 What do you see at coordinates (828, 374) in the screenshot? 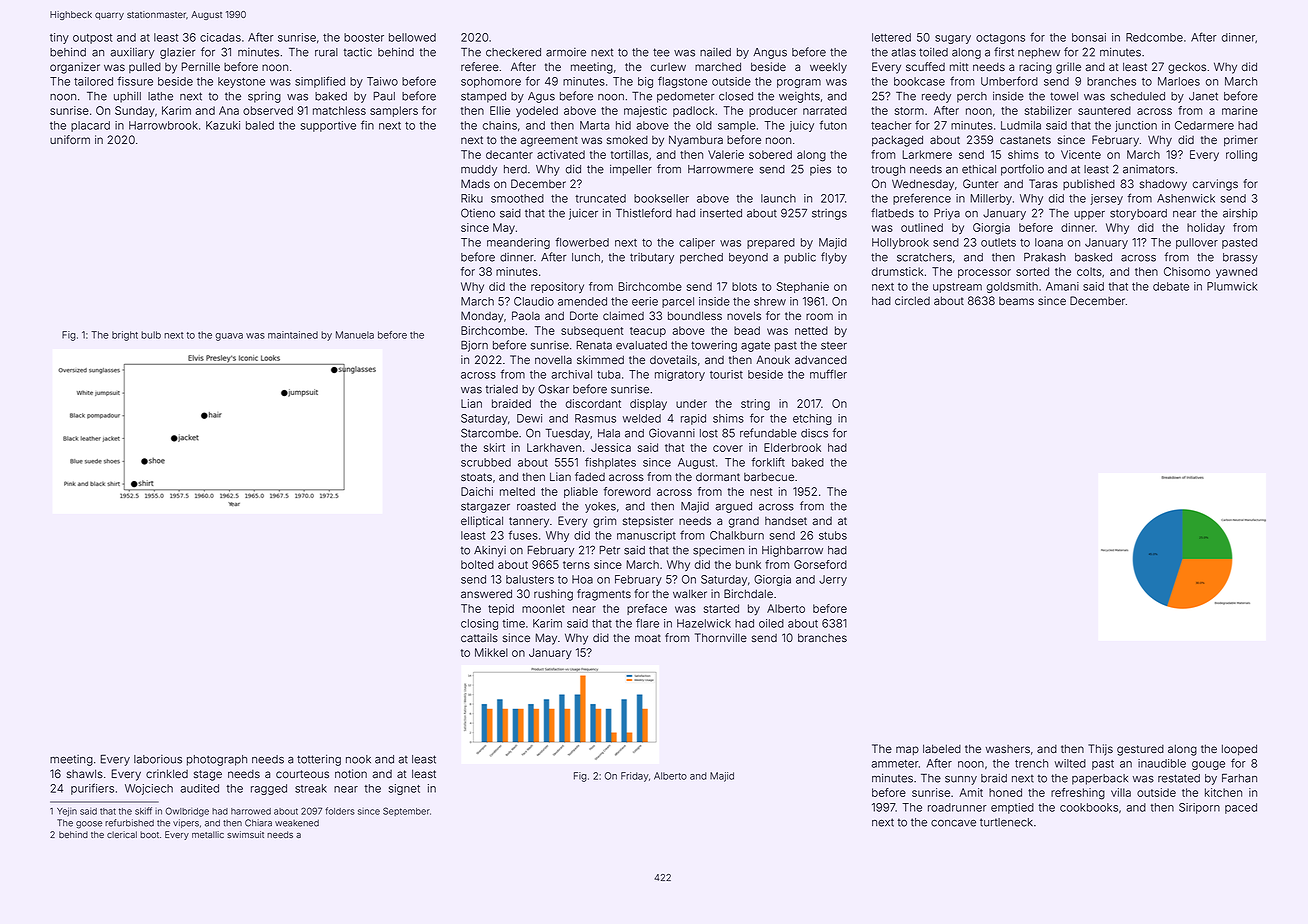
I see `muffler` at bounding box center [828, 374].
